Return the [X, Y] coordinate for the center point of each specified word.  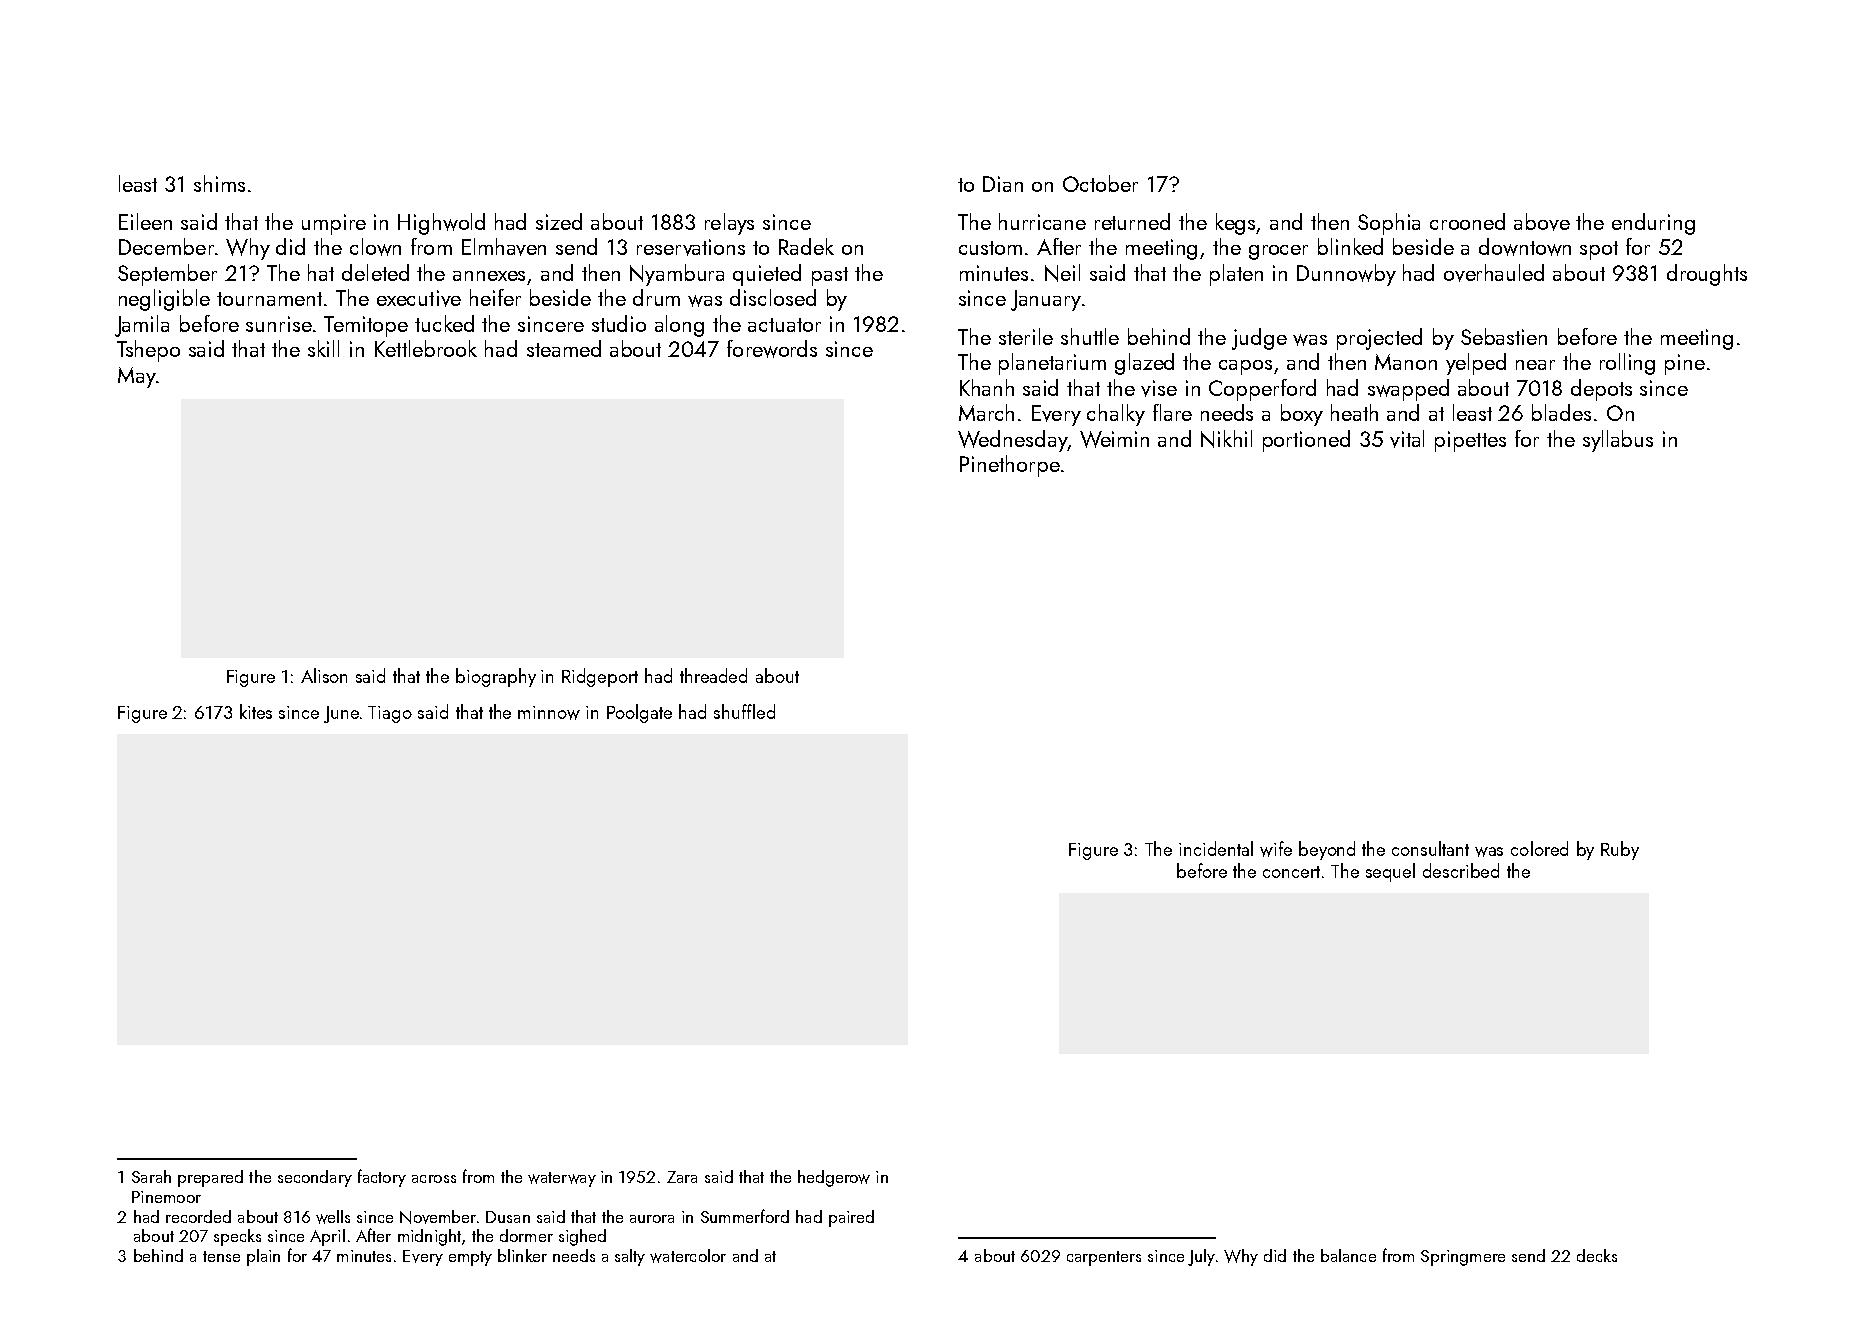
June [341, 714]
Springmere [1463, 1258]
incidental [1216, 848]
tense [221, 1256]
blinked [1350, 246]
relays [729, 224]
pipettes [1470, 441]
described [1461, 870]
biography [496, 677]
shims [219, 183]
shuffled [744, 711]
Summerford [745, 1216]
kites [256, 711]
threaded [713, 675]
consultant [1430, 848]
